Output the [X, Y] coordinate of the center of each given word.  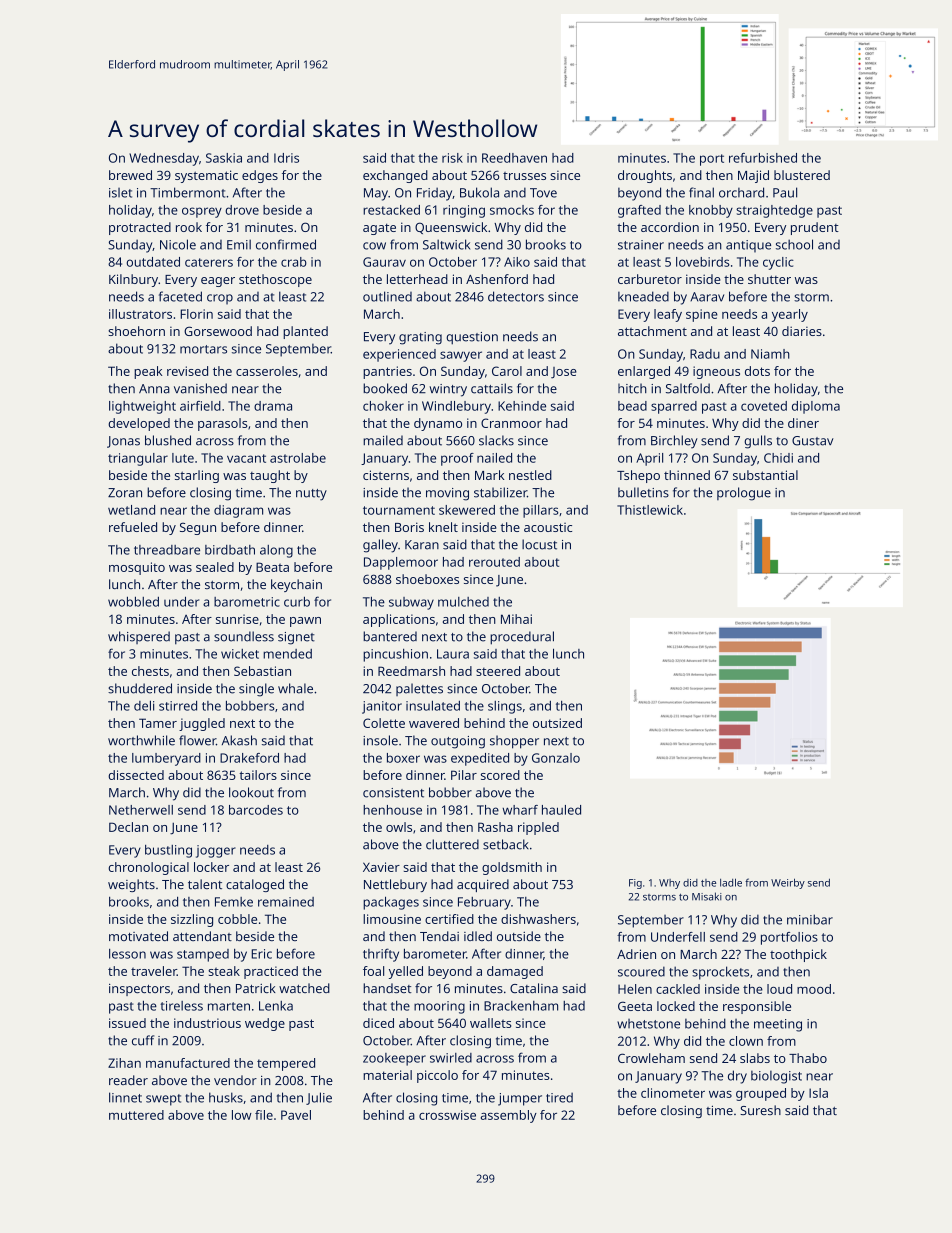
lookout [251, 792]
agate [379, 229]
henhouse [392, 810]
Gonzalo [556, 758]
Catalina [534, 988]
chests [150, 671]
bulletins [643, 492]
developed [139, 424]
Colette [384, 723]
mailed [383, 440]
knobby [711, 211]
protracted [140, 228]
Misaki [707, 896]
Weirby [788, 883]
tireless [181, 1006]
